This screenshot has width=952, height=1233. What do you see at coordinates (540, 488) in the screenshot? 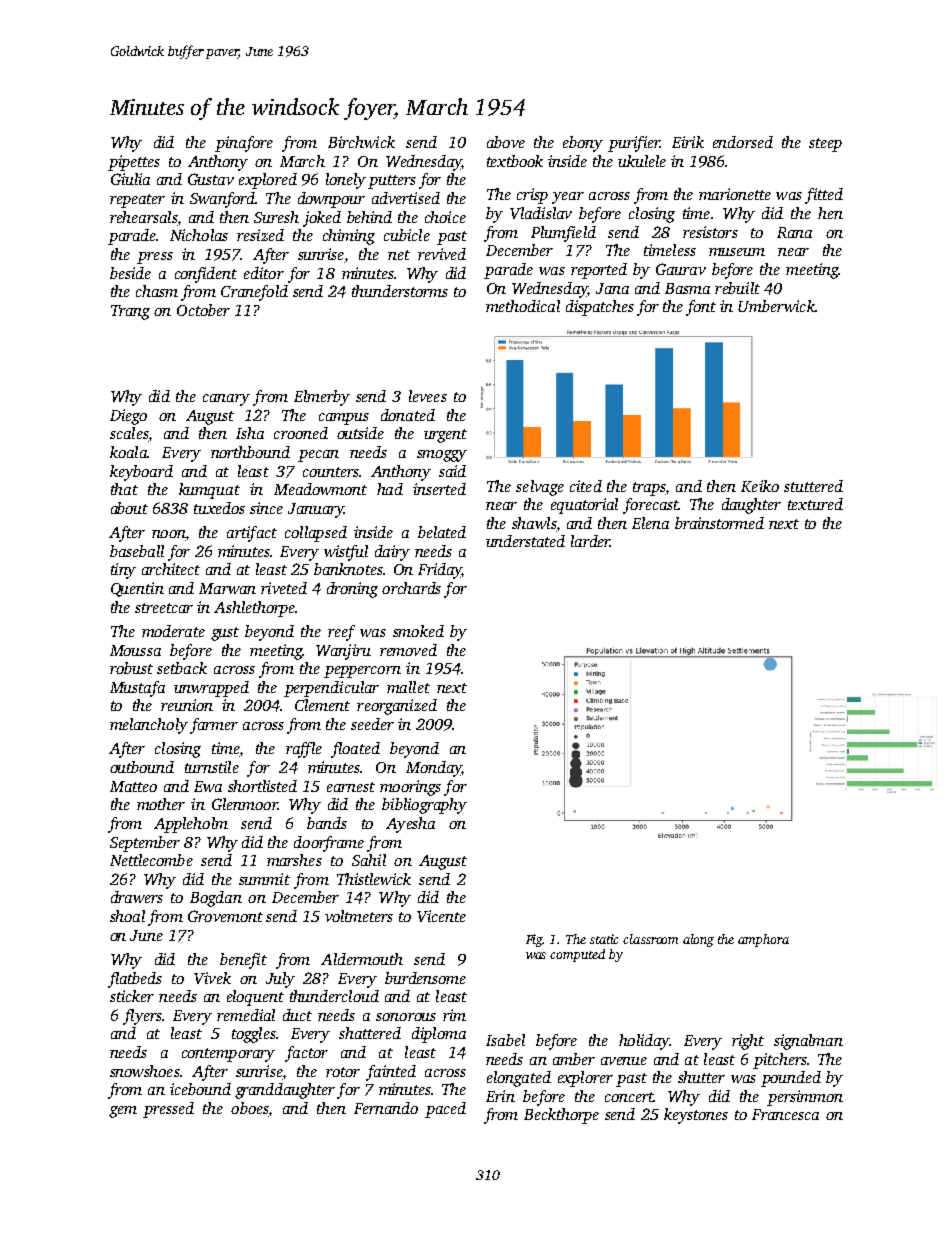
I see `selvage` at bounding box center [540, 488].
